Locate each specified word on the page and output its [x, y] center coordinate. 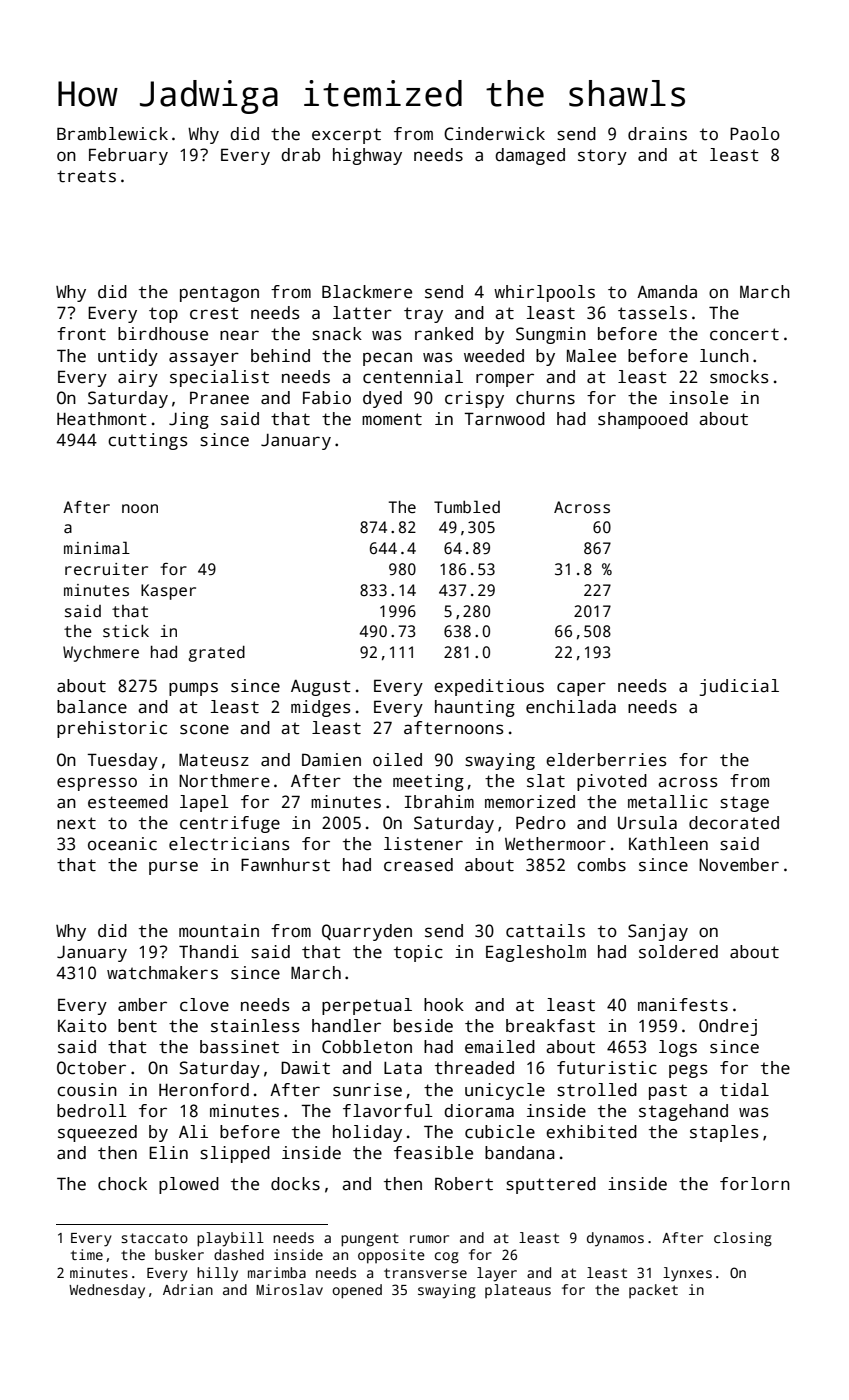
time [87, 1254]
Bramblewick [112, 134]
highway [367, 156]
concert [744, 334]
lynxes [687, 1274]
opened [357, 1291]
